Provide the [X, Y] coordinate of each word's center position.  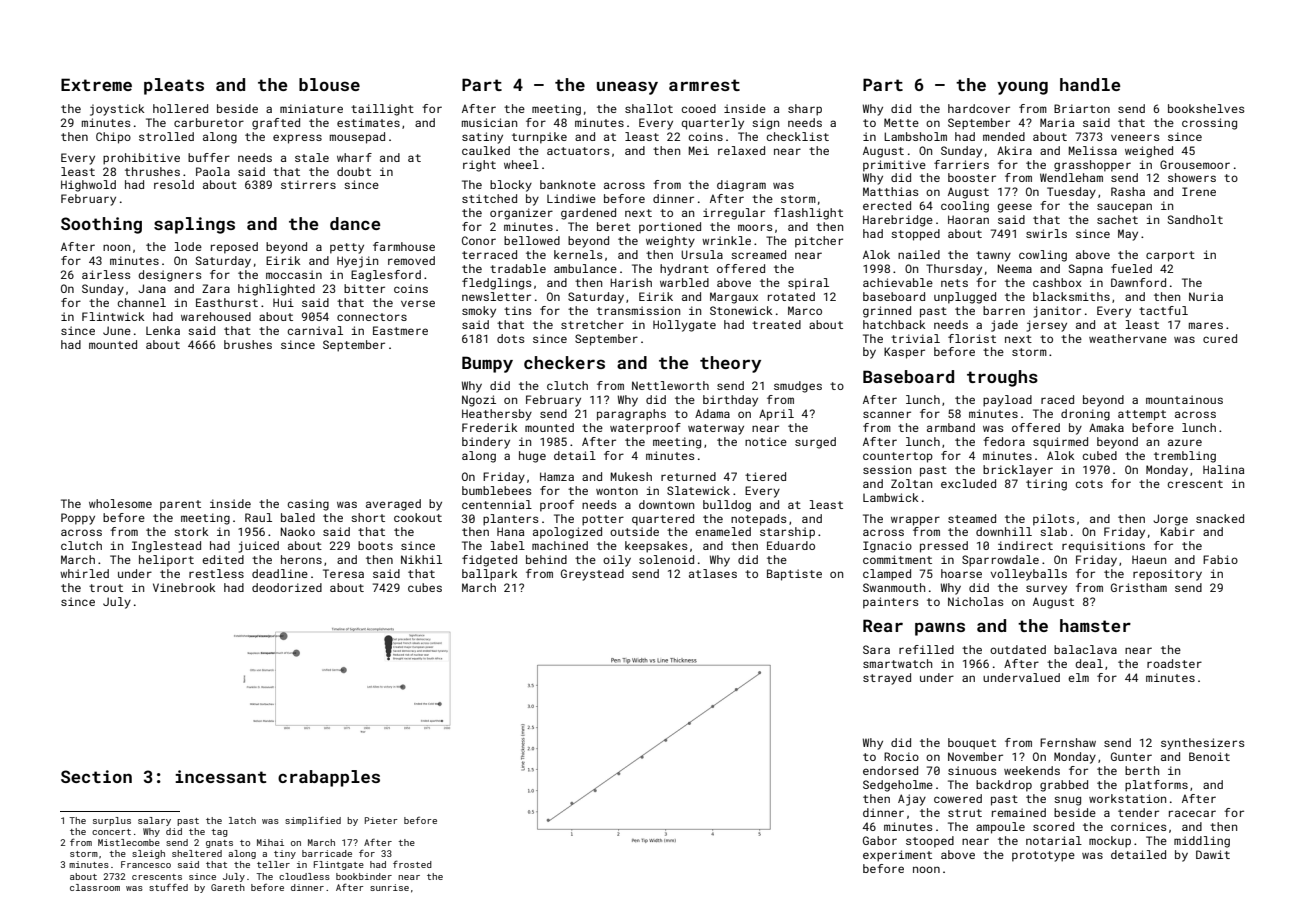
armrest [704, 85]
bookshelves [1206, 108]
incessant [220, 776]
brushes [248, 344]
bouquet [972, 744]
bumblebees [497, 490]
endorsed [890, 770]
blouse [329, 84]
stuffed [168, 887]
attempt [1142, 415]
